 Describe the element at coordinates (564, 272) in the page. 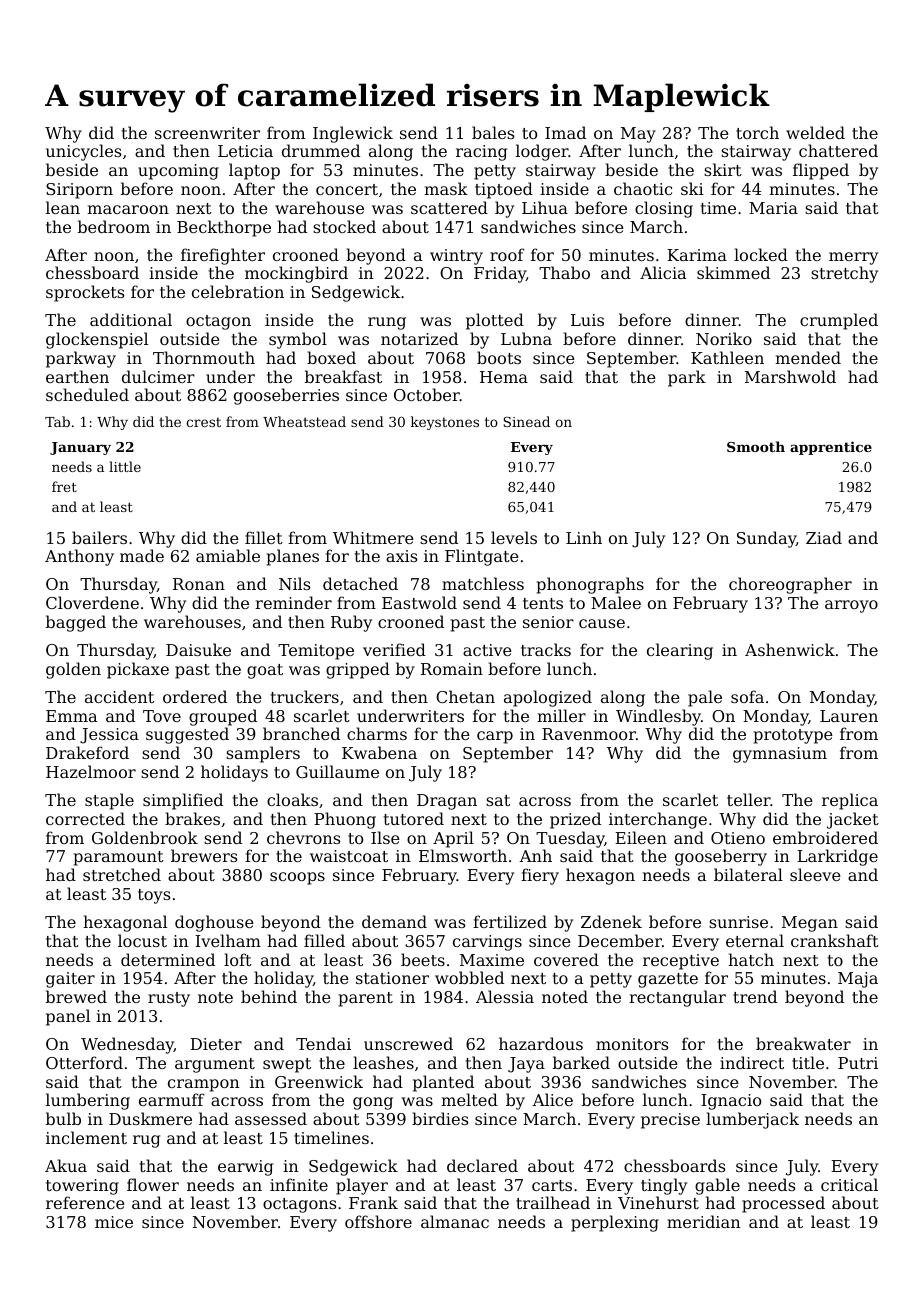

I see `Thabo` at that location.
